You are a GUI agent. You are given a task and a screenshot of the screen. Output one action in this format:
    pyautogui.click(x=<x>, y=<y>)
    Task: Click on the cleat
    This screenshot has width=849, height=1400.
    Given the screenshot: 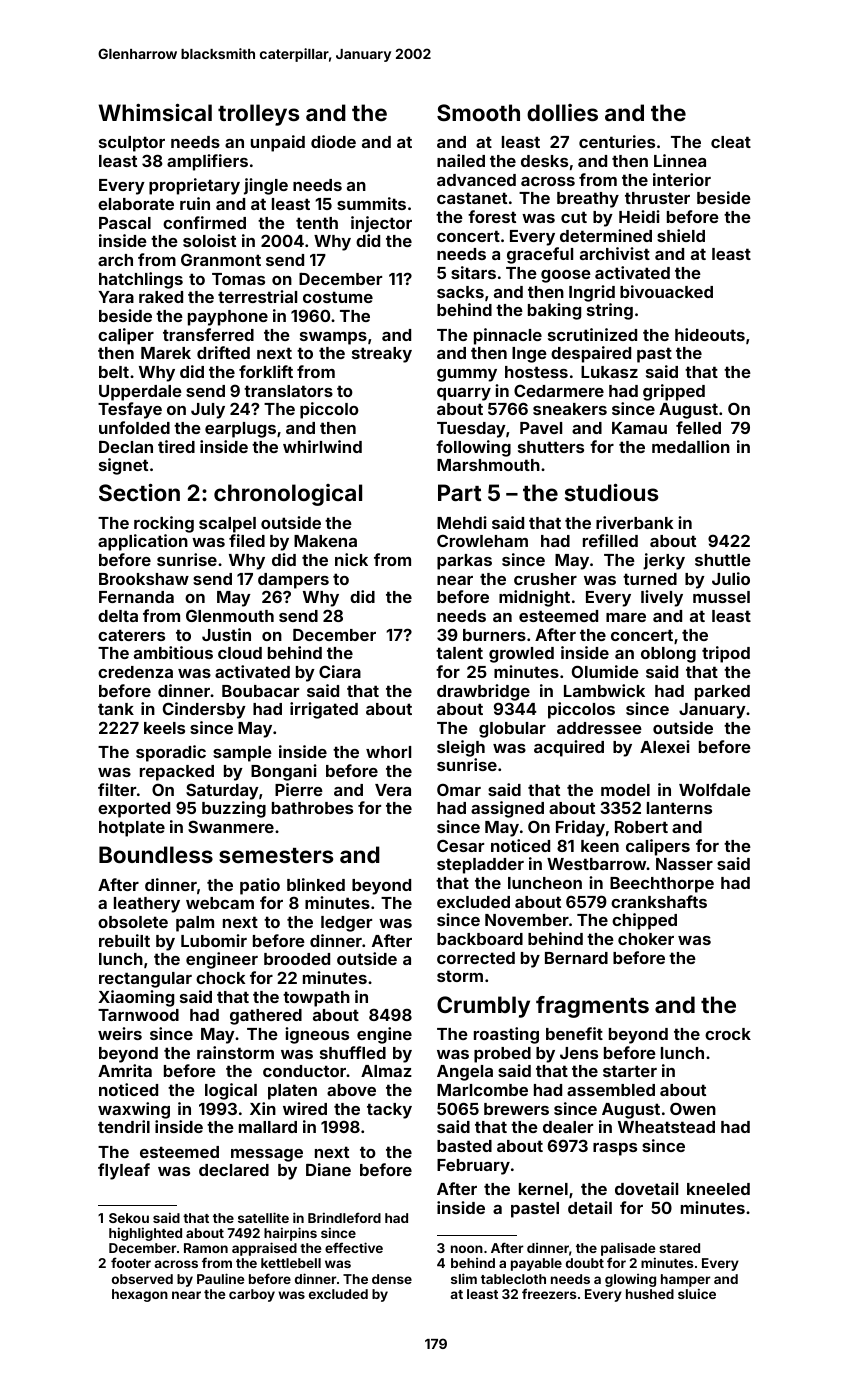 What is the action you would take?
    pyautogui.click(x=731, y=142)
